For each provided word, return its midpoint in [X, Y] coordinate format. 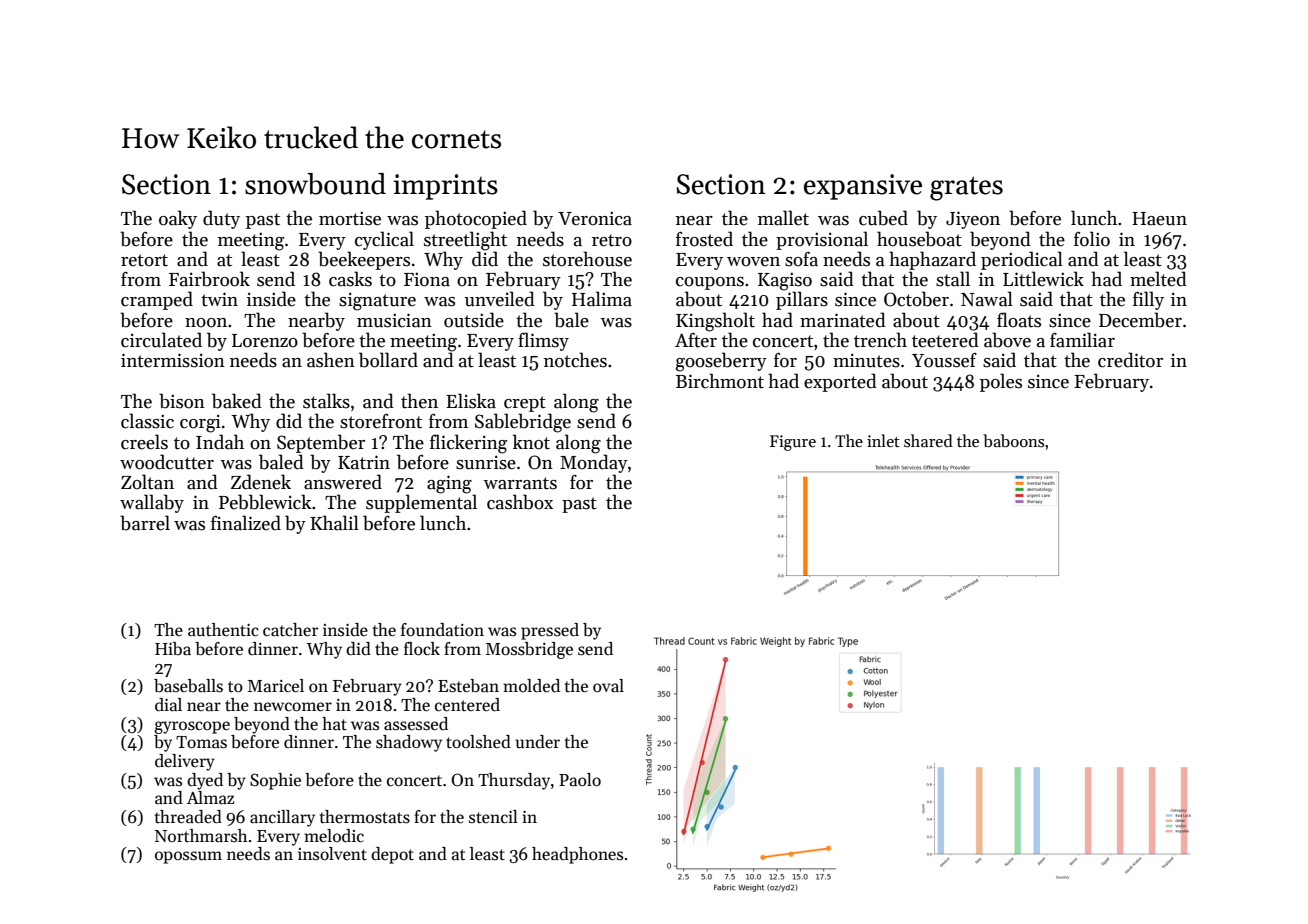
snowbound [315, 184]
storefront [381, 421]
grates [966, 188]
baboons [1013, 441]
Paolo [580, 780]
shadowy [409, 743]
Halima [602, 299]
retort [144, 260]
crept [525, 404]
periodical [1022, 260]
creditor [1130, 360]
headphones [577, 855]
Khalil [334, 523]
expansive [863, 187]
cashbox [520, 502]
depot [392, 855]
